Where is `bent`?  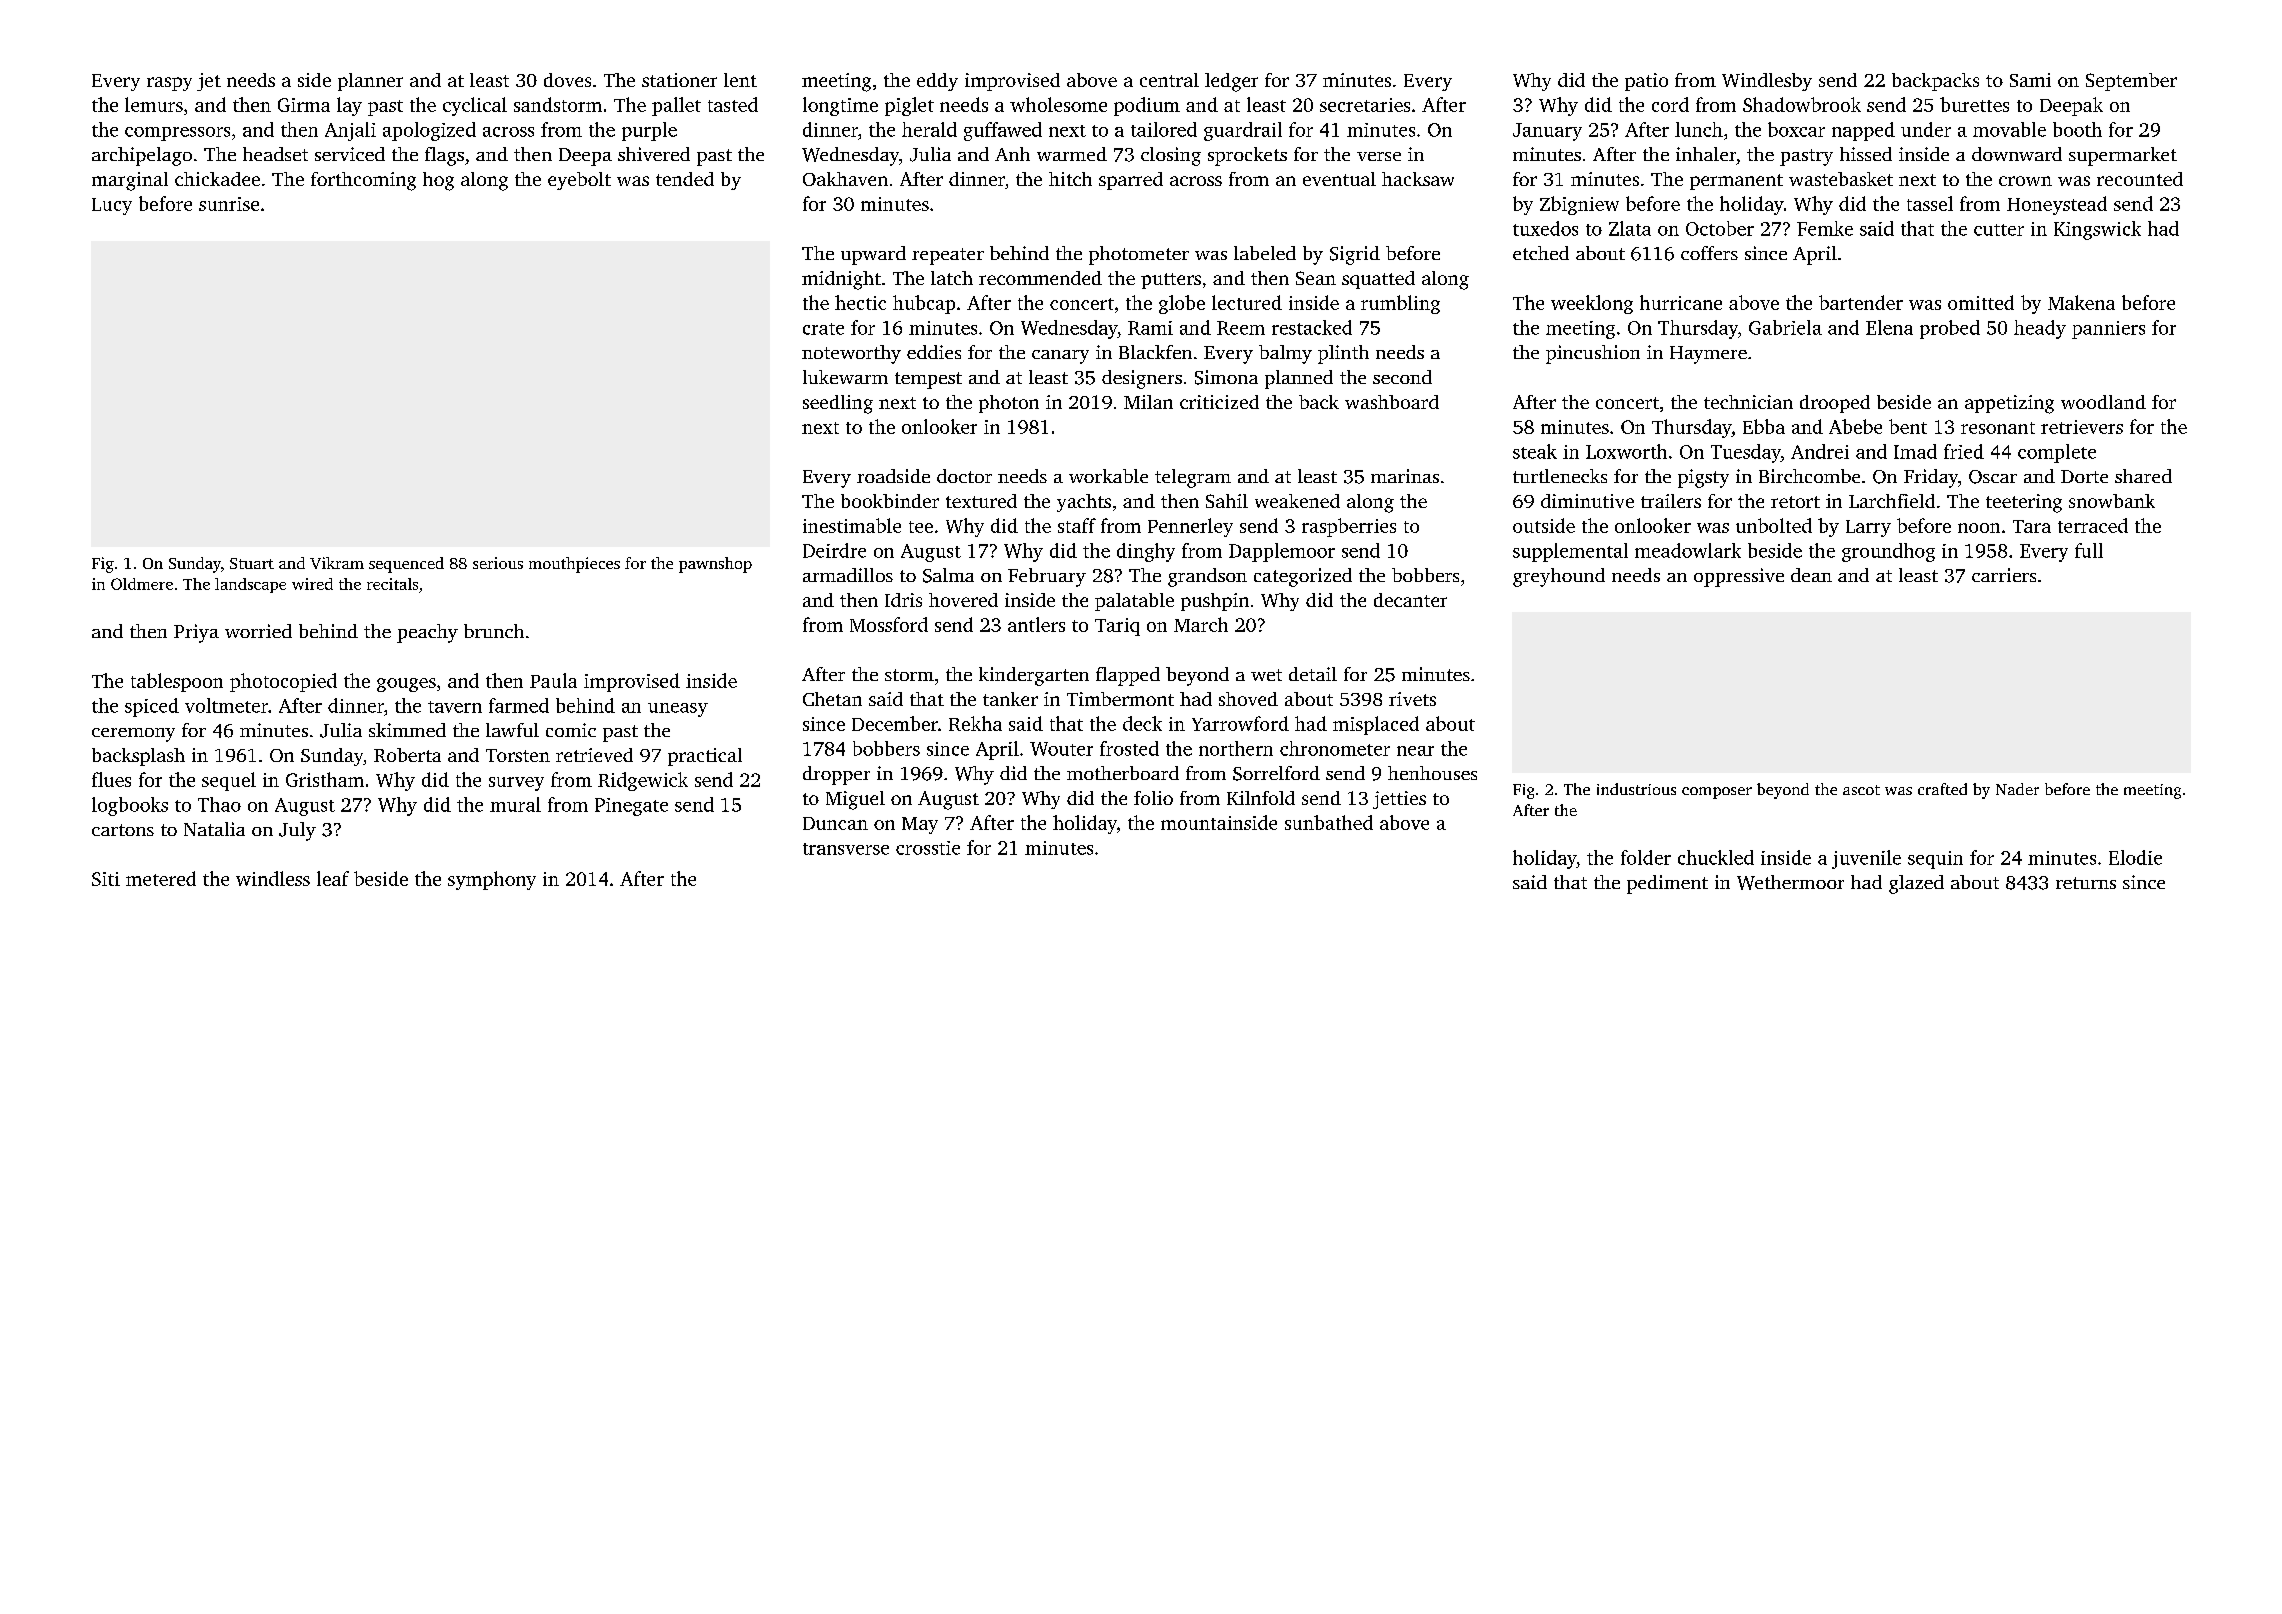 bent is located at coordinates (1908, 426).
